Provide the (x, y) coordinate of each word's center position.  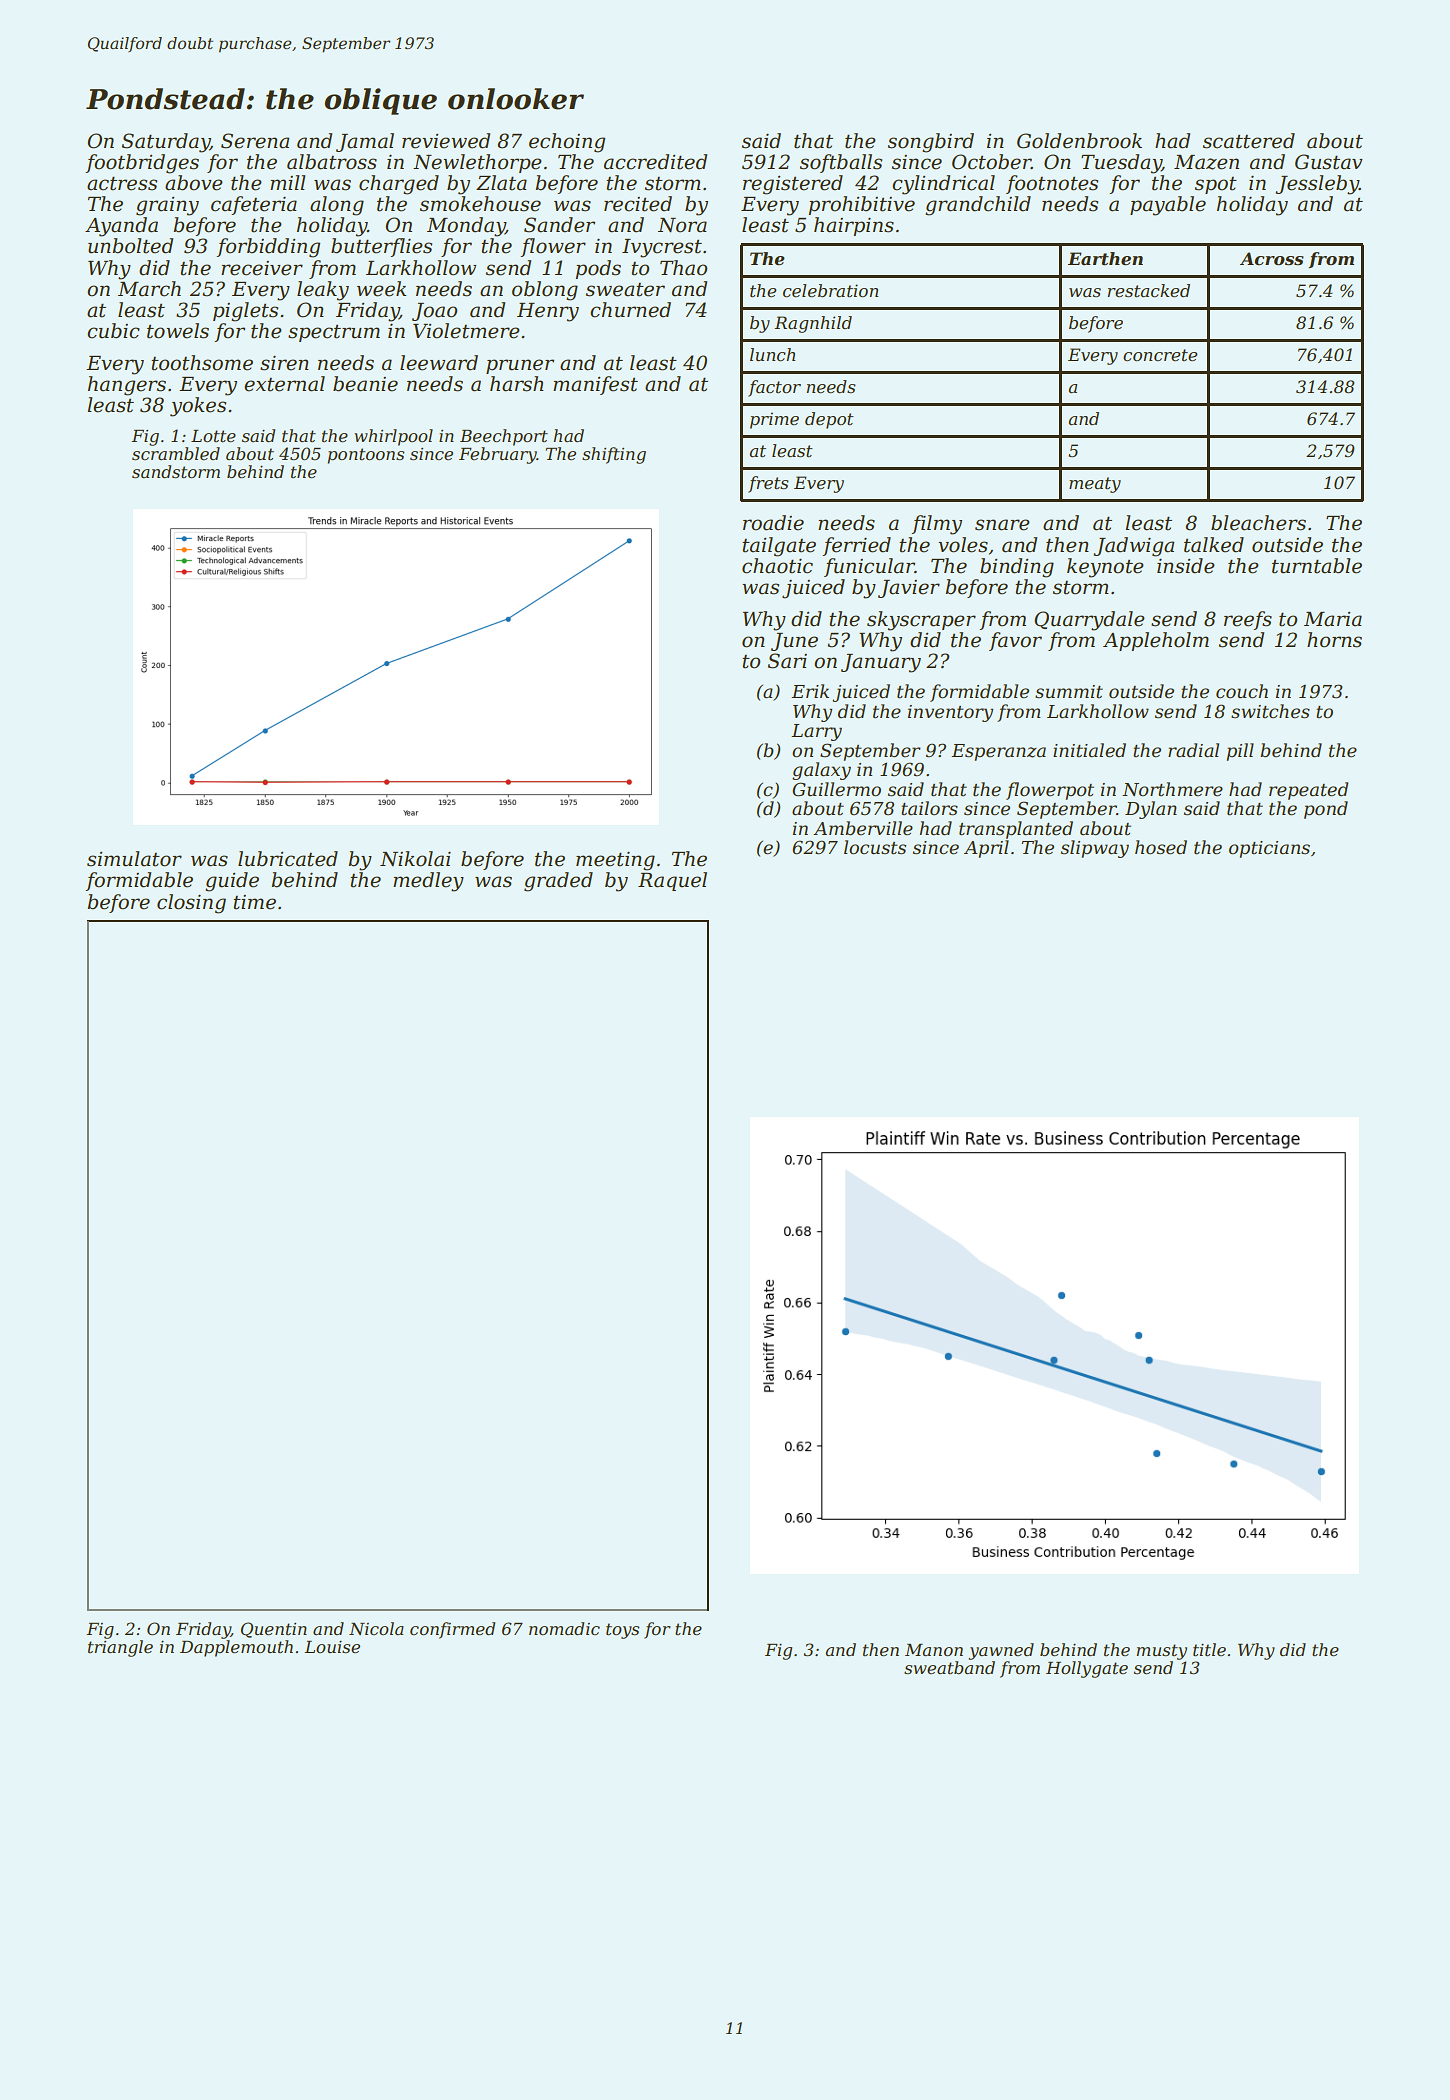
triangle (120, 1648)
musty (1162, 1652)
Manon (934, 1650)
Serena (255, 141)
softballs (841, 163)
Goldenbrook (1079, 141)
